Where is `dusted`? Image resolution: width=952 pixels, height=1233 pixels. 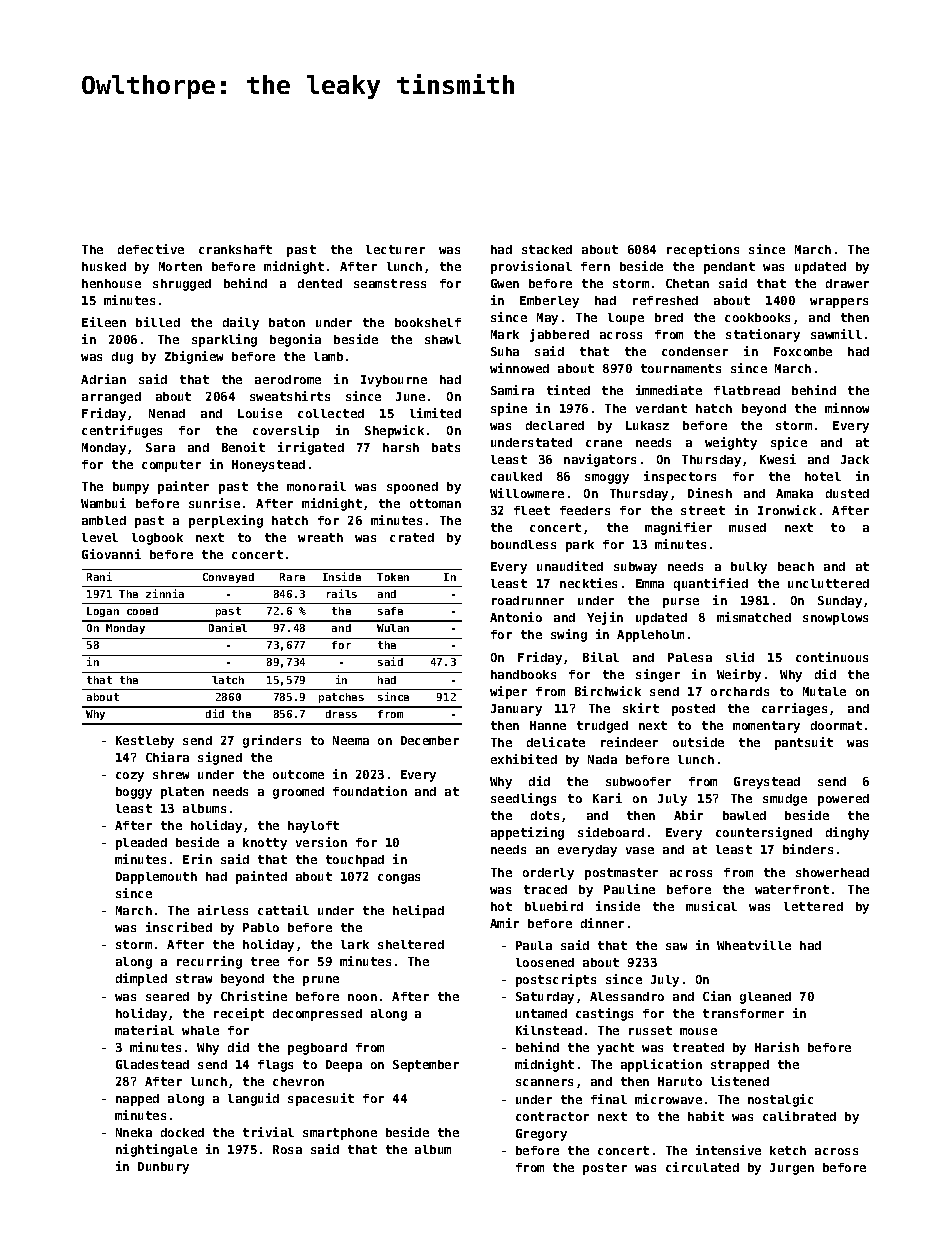 dusted is located at coordinates (847, 493).
